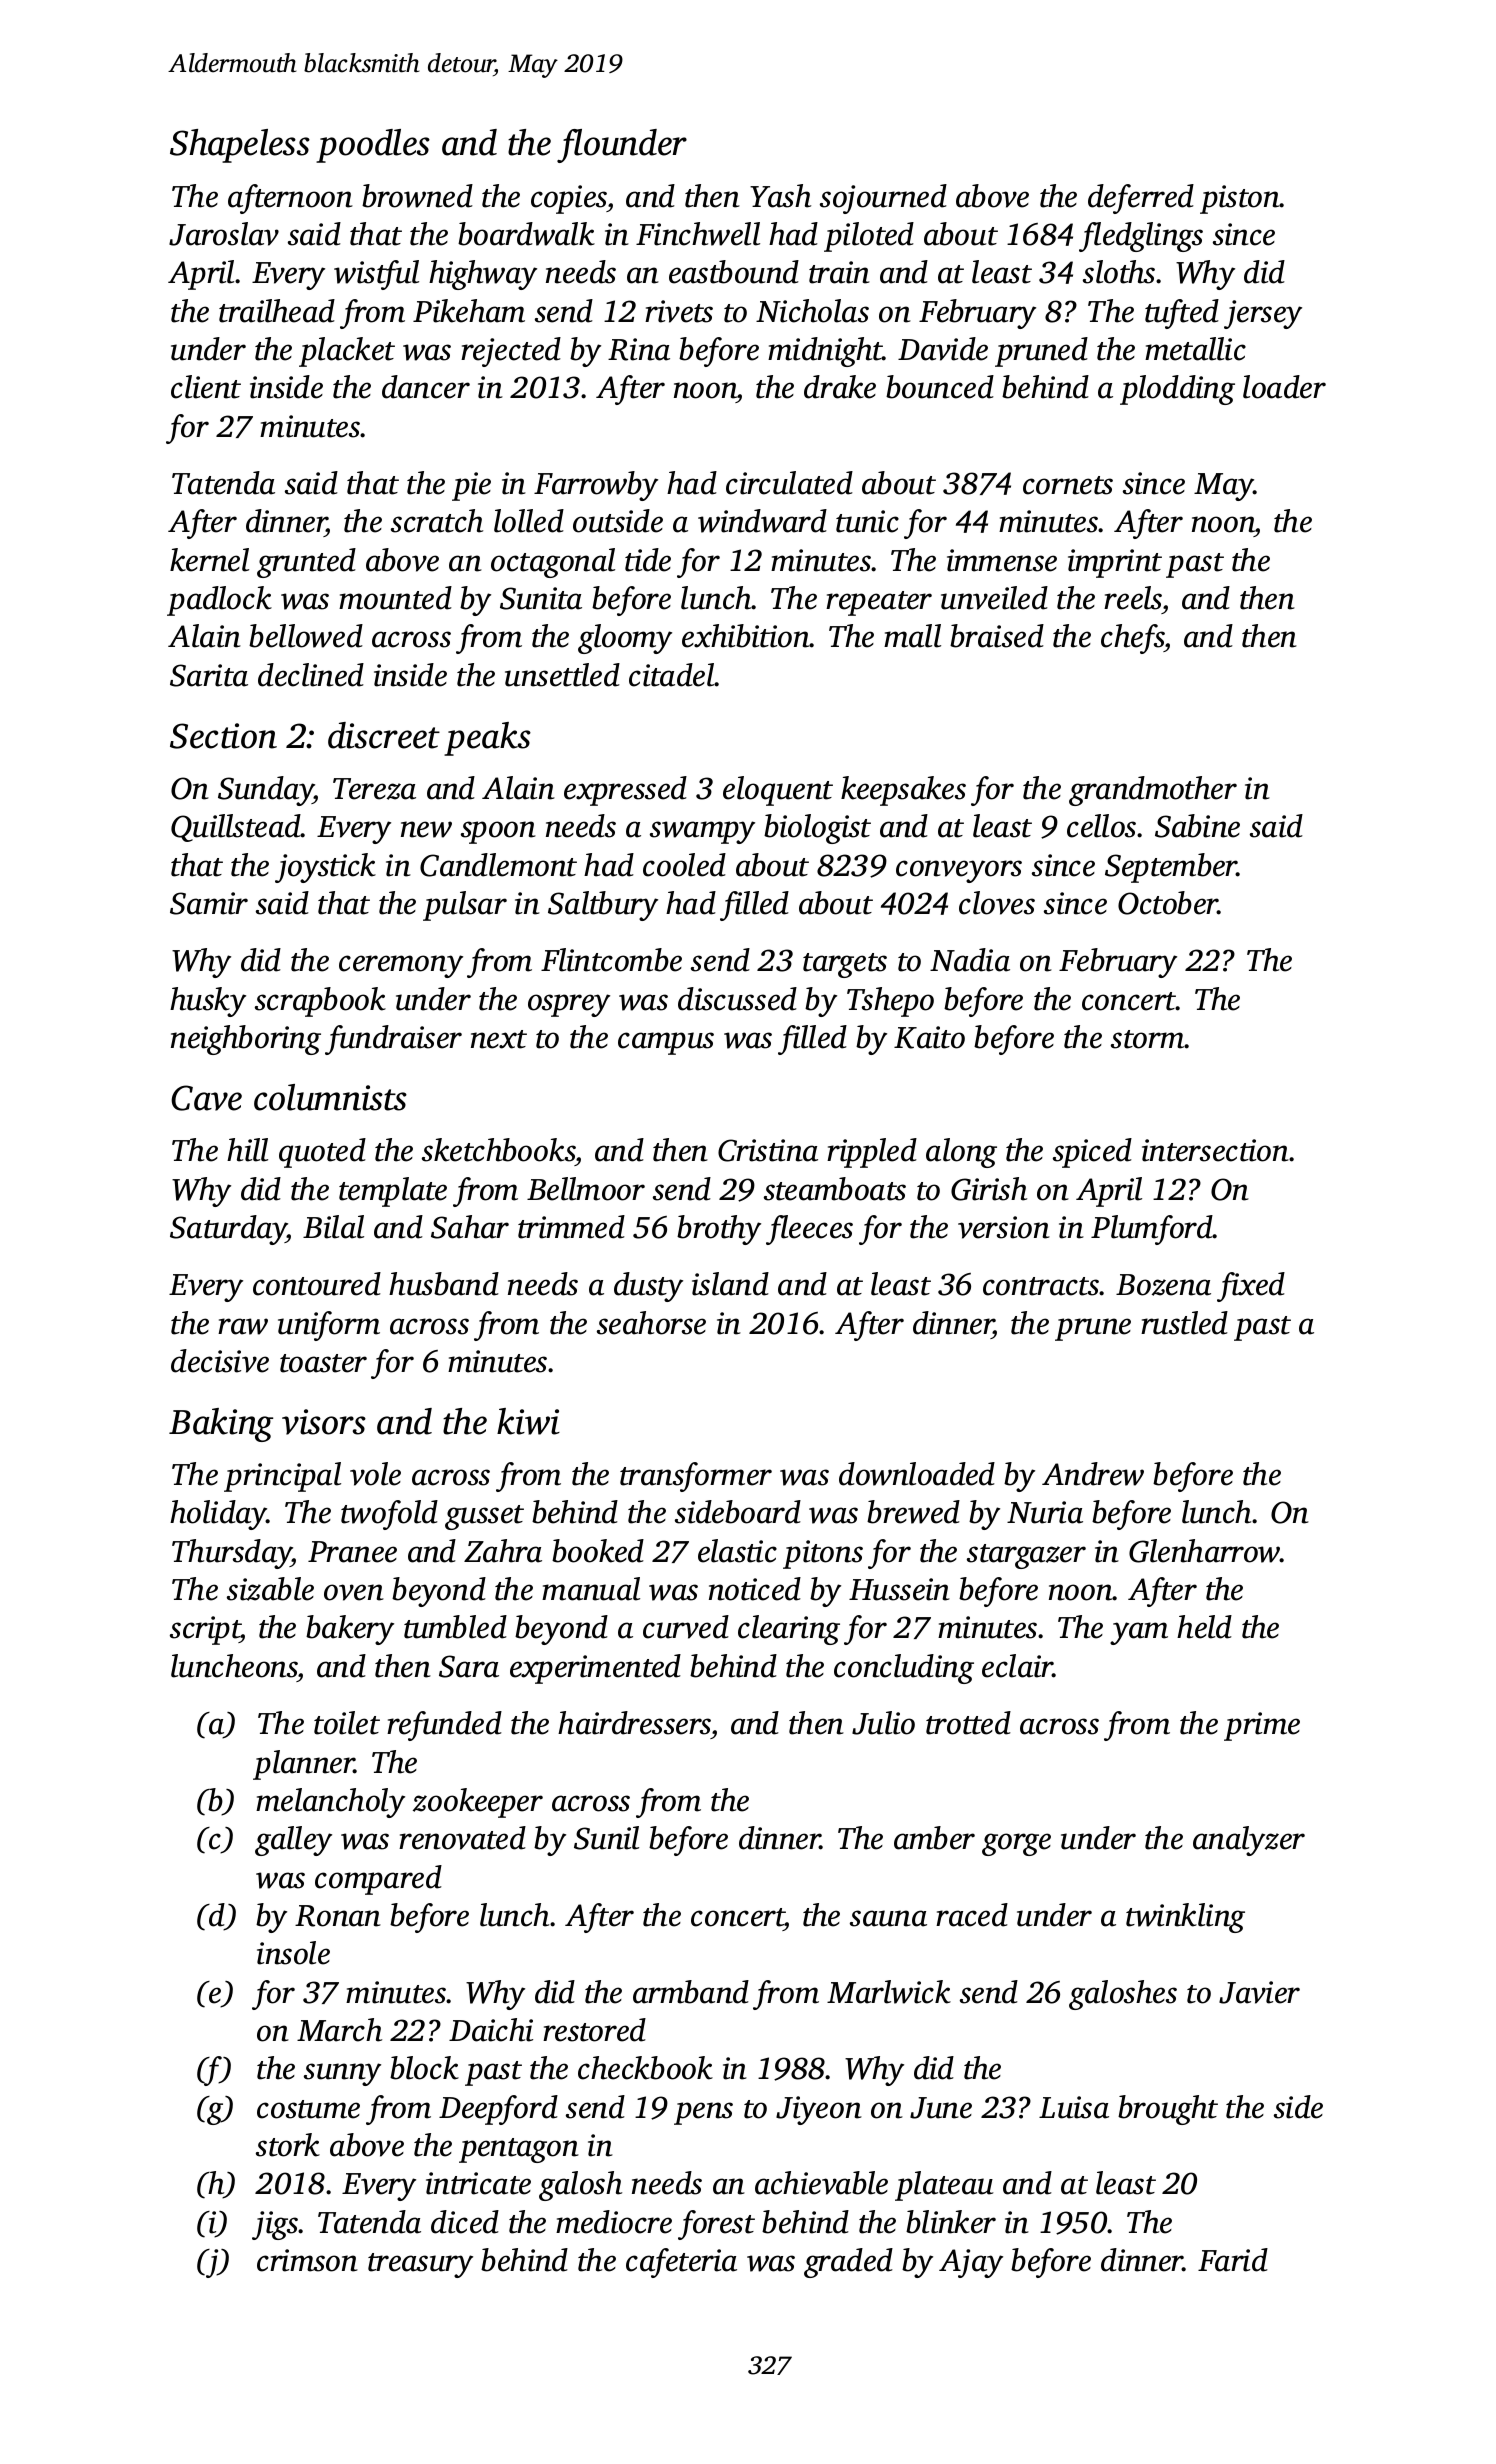 The width and height of the image is (1496, 2464). What do you see at coordinates (375, 1474) in the image?
I see `vole` at bounding box center [375, 1474].
